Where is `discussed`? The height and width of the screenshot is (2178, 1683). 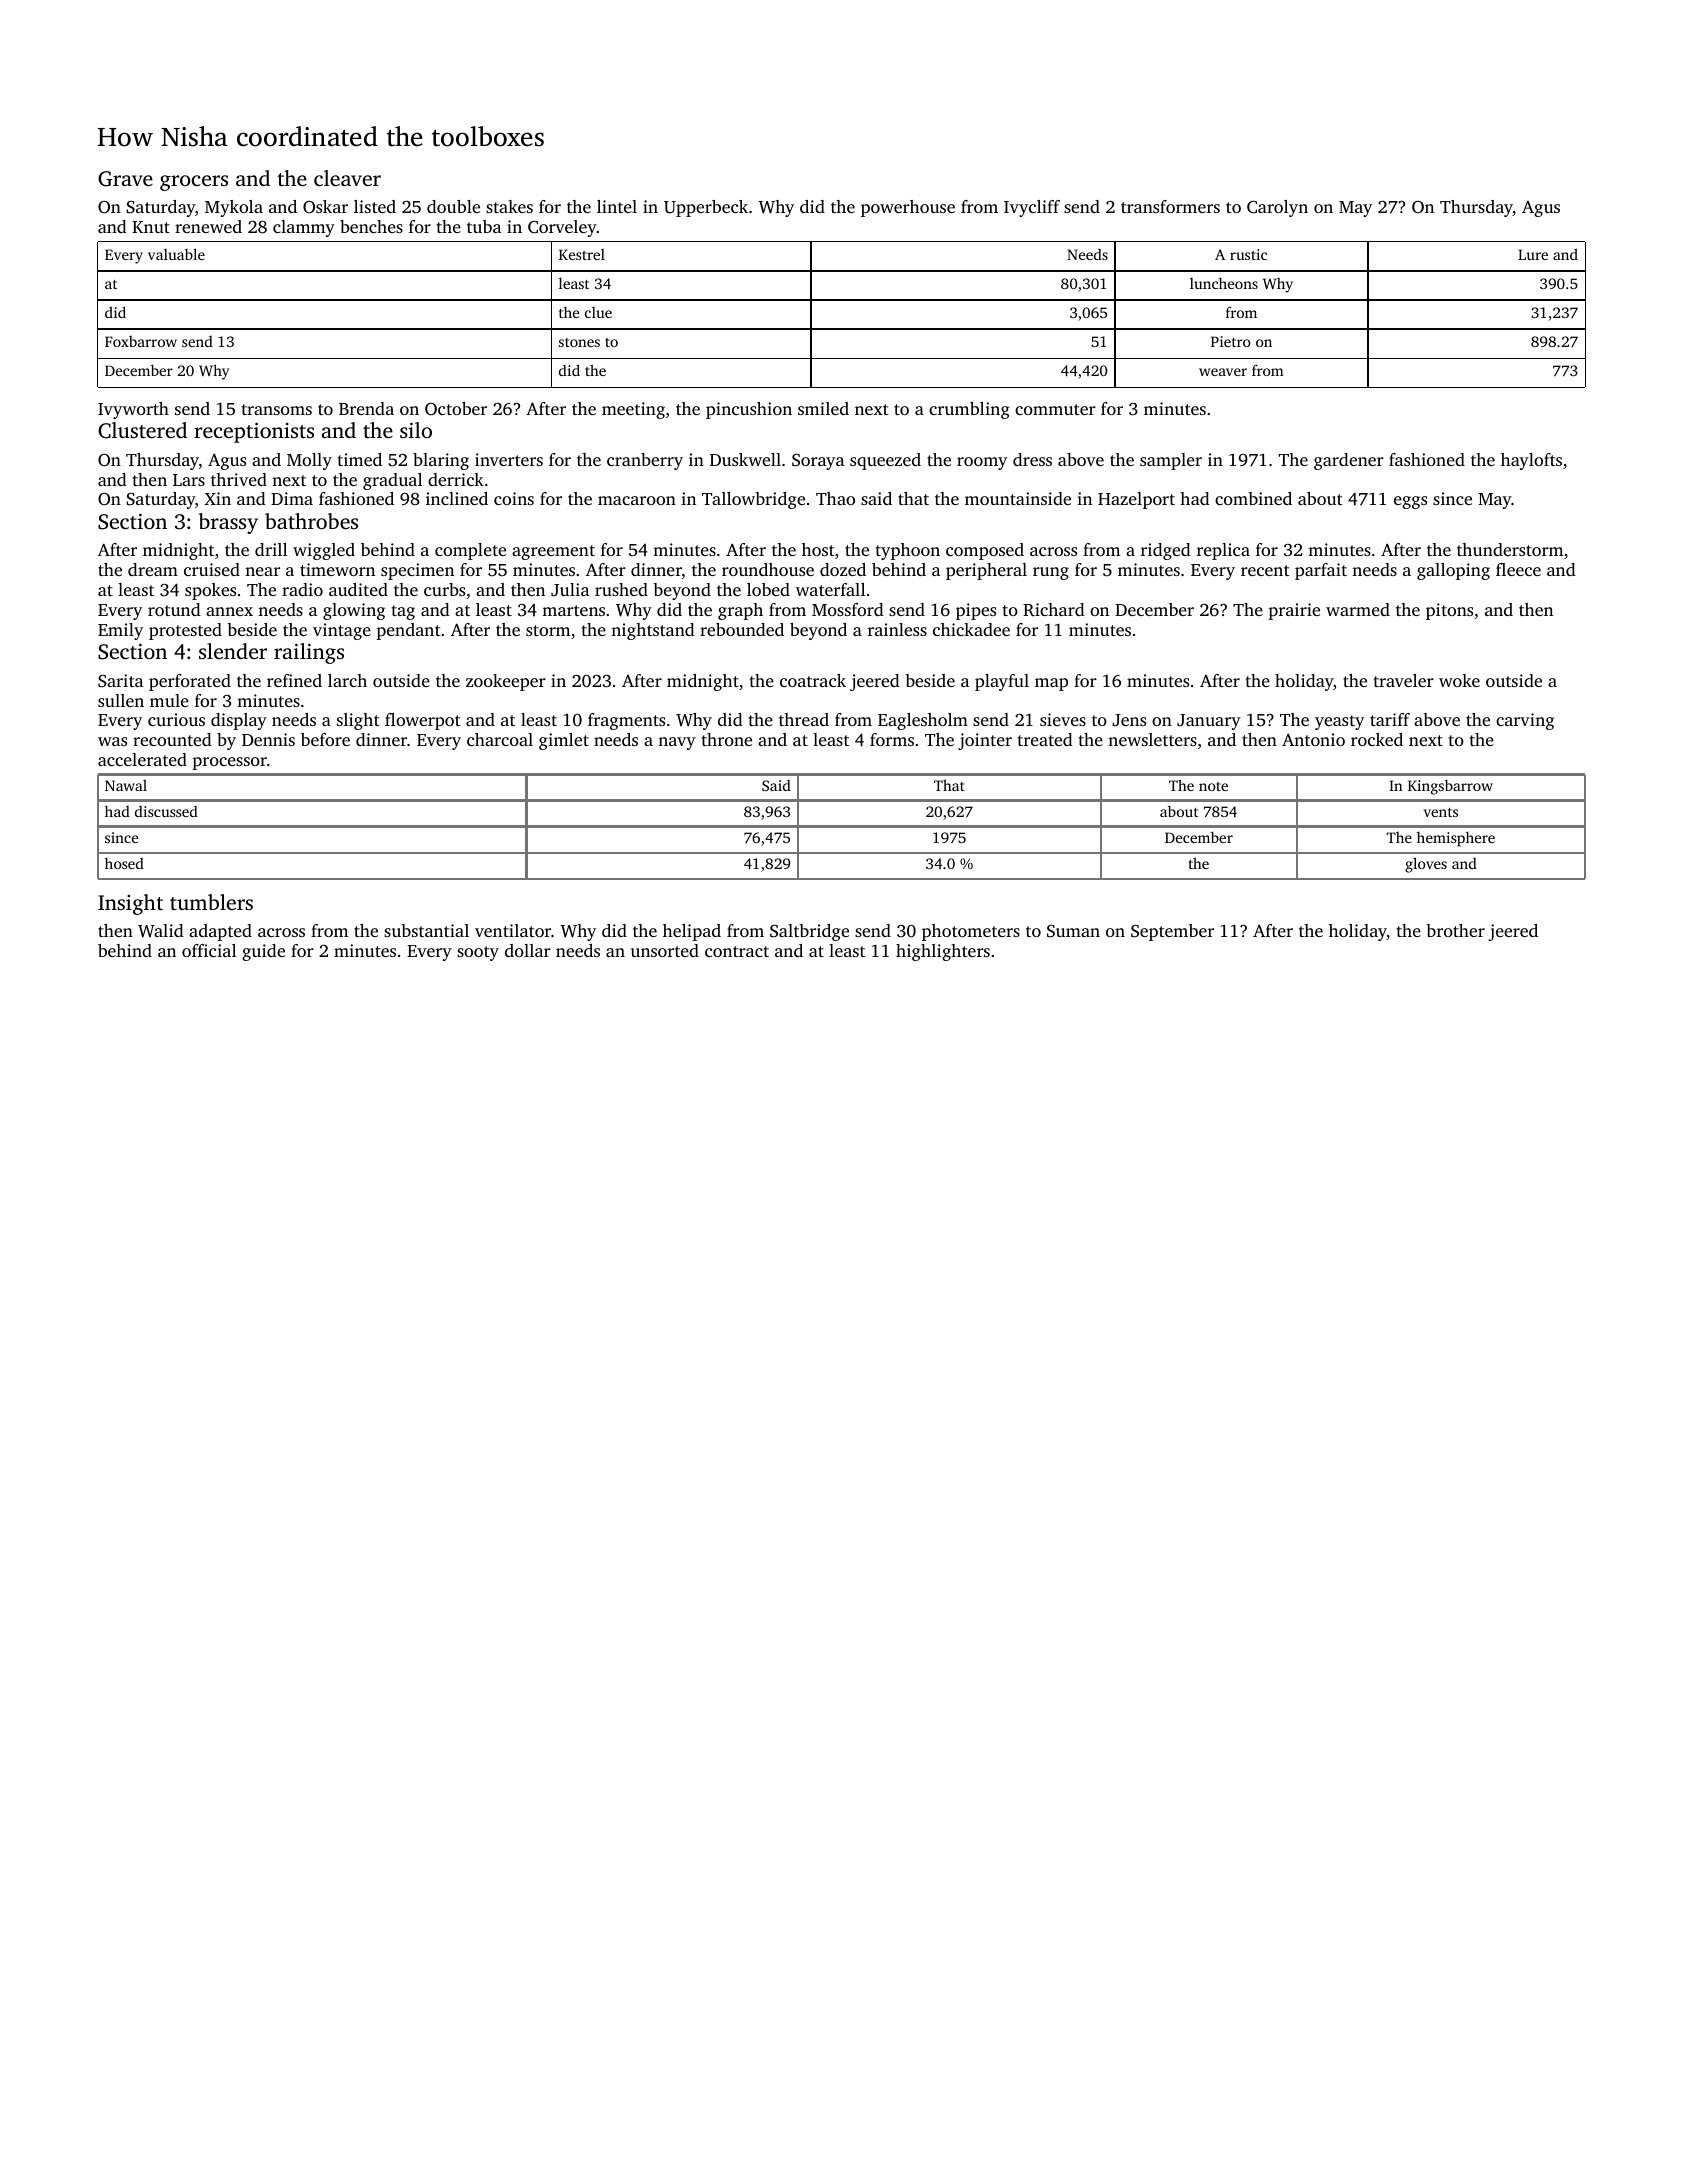 discussed is located at coordinates (166, 811).
